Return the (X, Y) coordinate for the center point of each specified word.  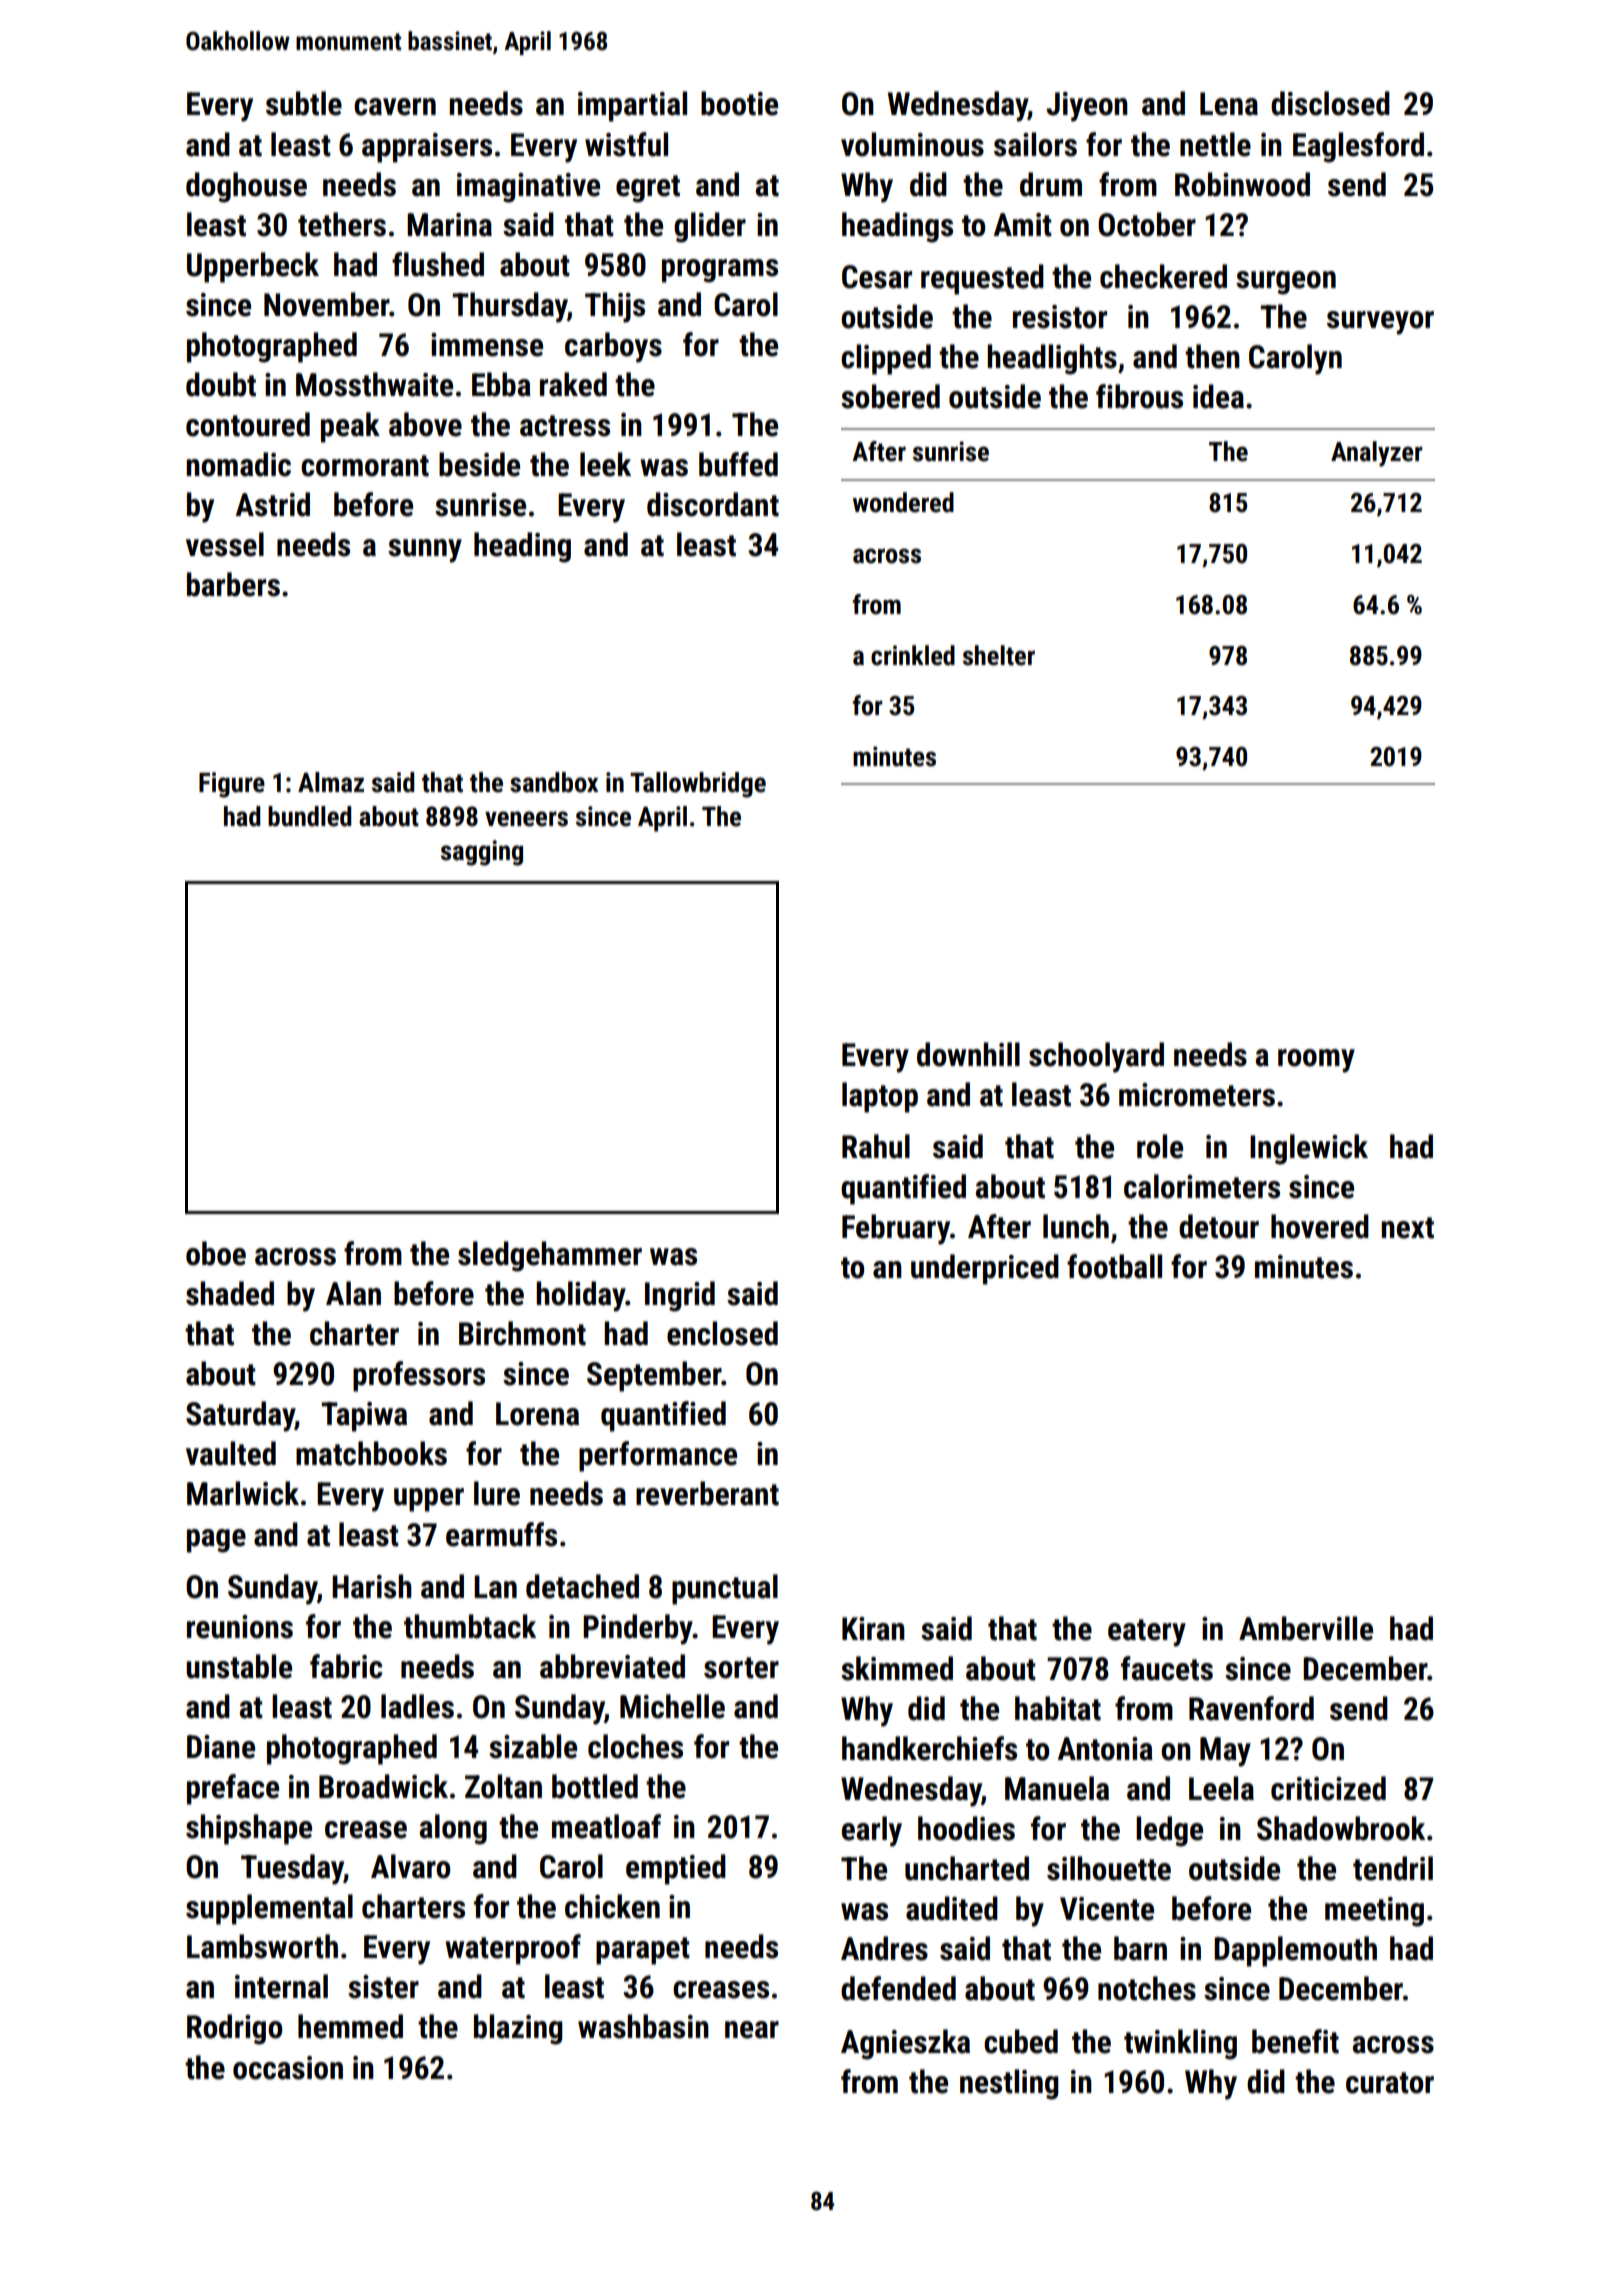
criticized (1328, 1788)
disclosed (1330, 103)
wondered (903, 502)
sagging (482, 853)
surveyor (1380, 323)
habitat (1058, 1708)
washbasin (643, 2026)
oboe (216, 1253)
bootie (739, 103)
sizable (533, 1746)
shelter (999, 655)
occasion (288, 2068)
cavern (395, 107)
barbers (233, 584)
